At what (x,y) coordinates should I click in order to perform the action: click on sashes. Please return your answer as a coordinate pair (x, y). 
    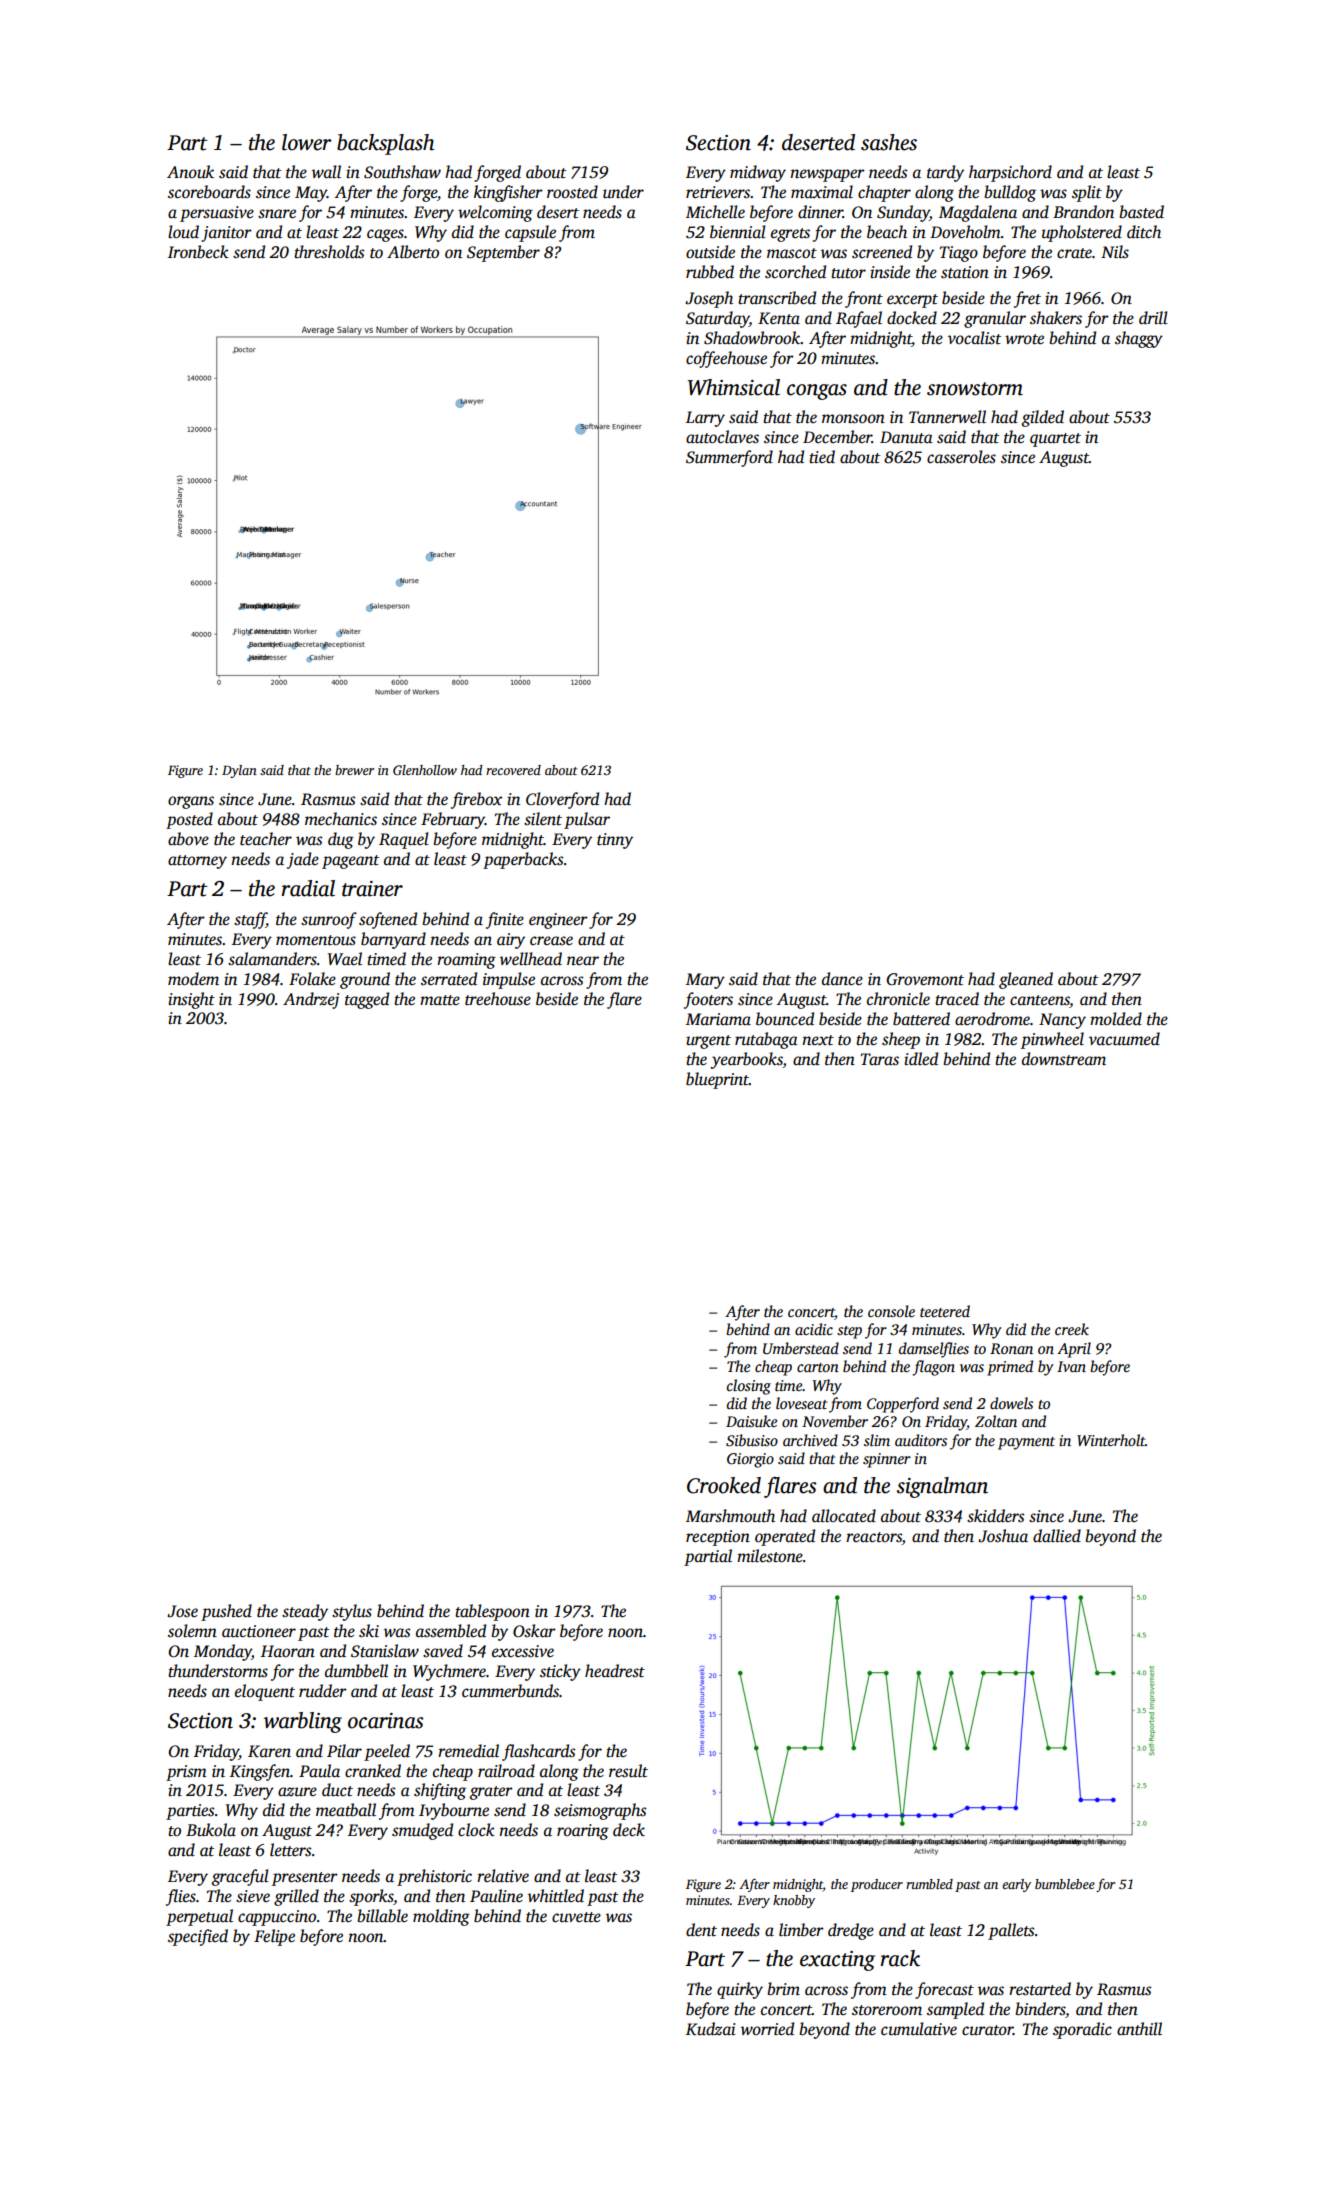
    Looking at the image, I should click on (889, 142).
